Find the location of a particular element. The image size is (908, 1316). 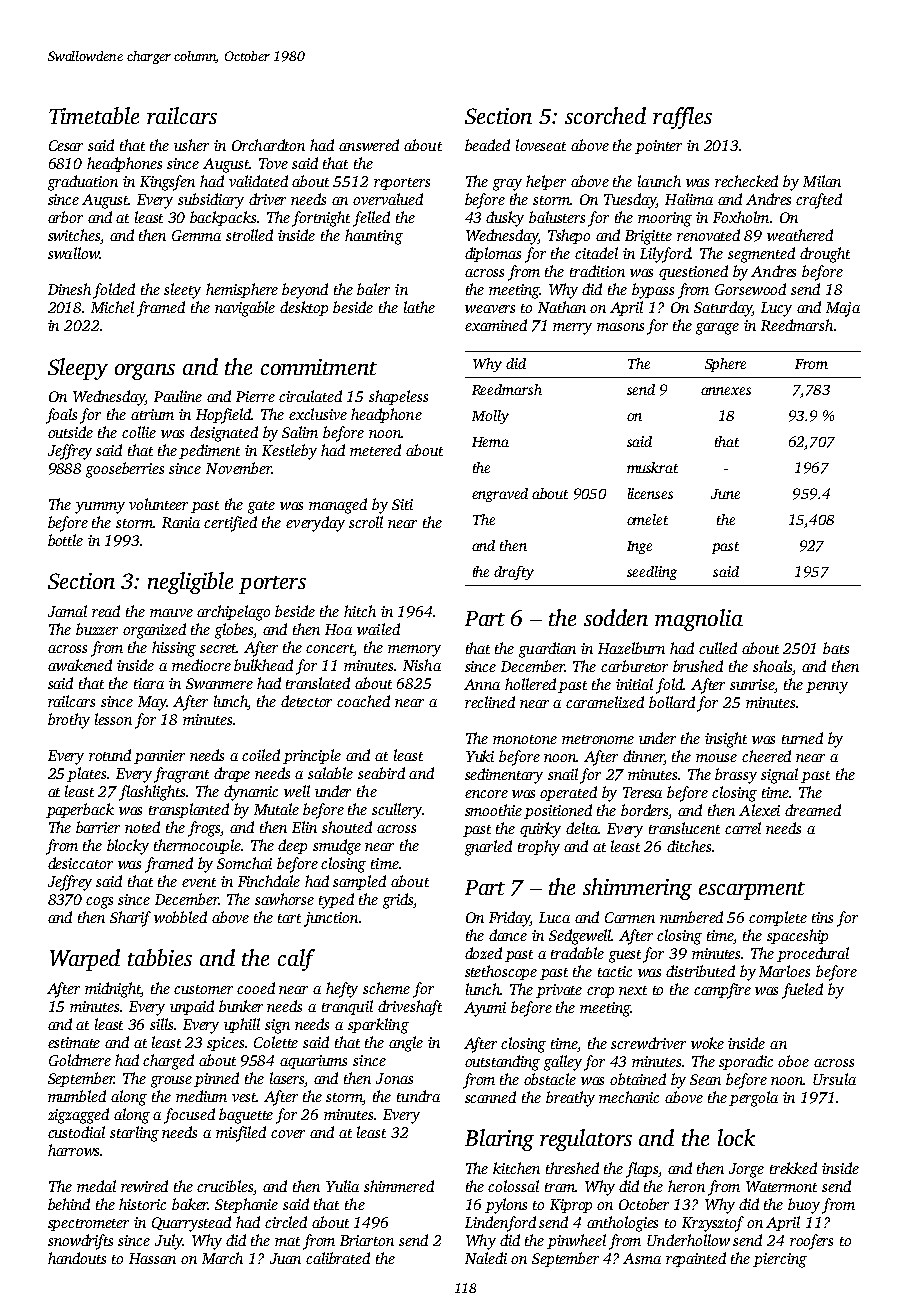

brushed is located at coordinates (698, 666).
